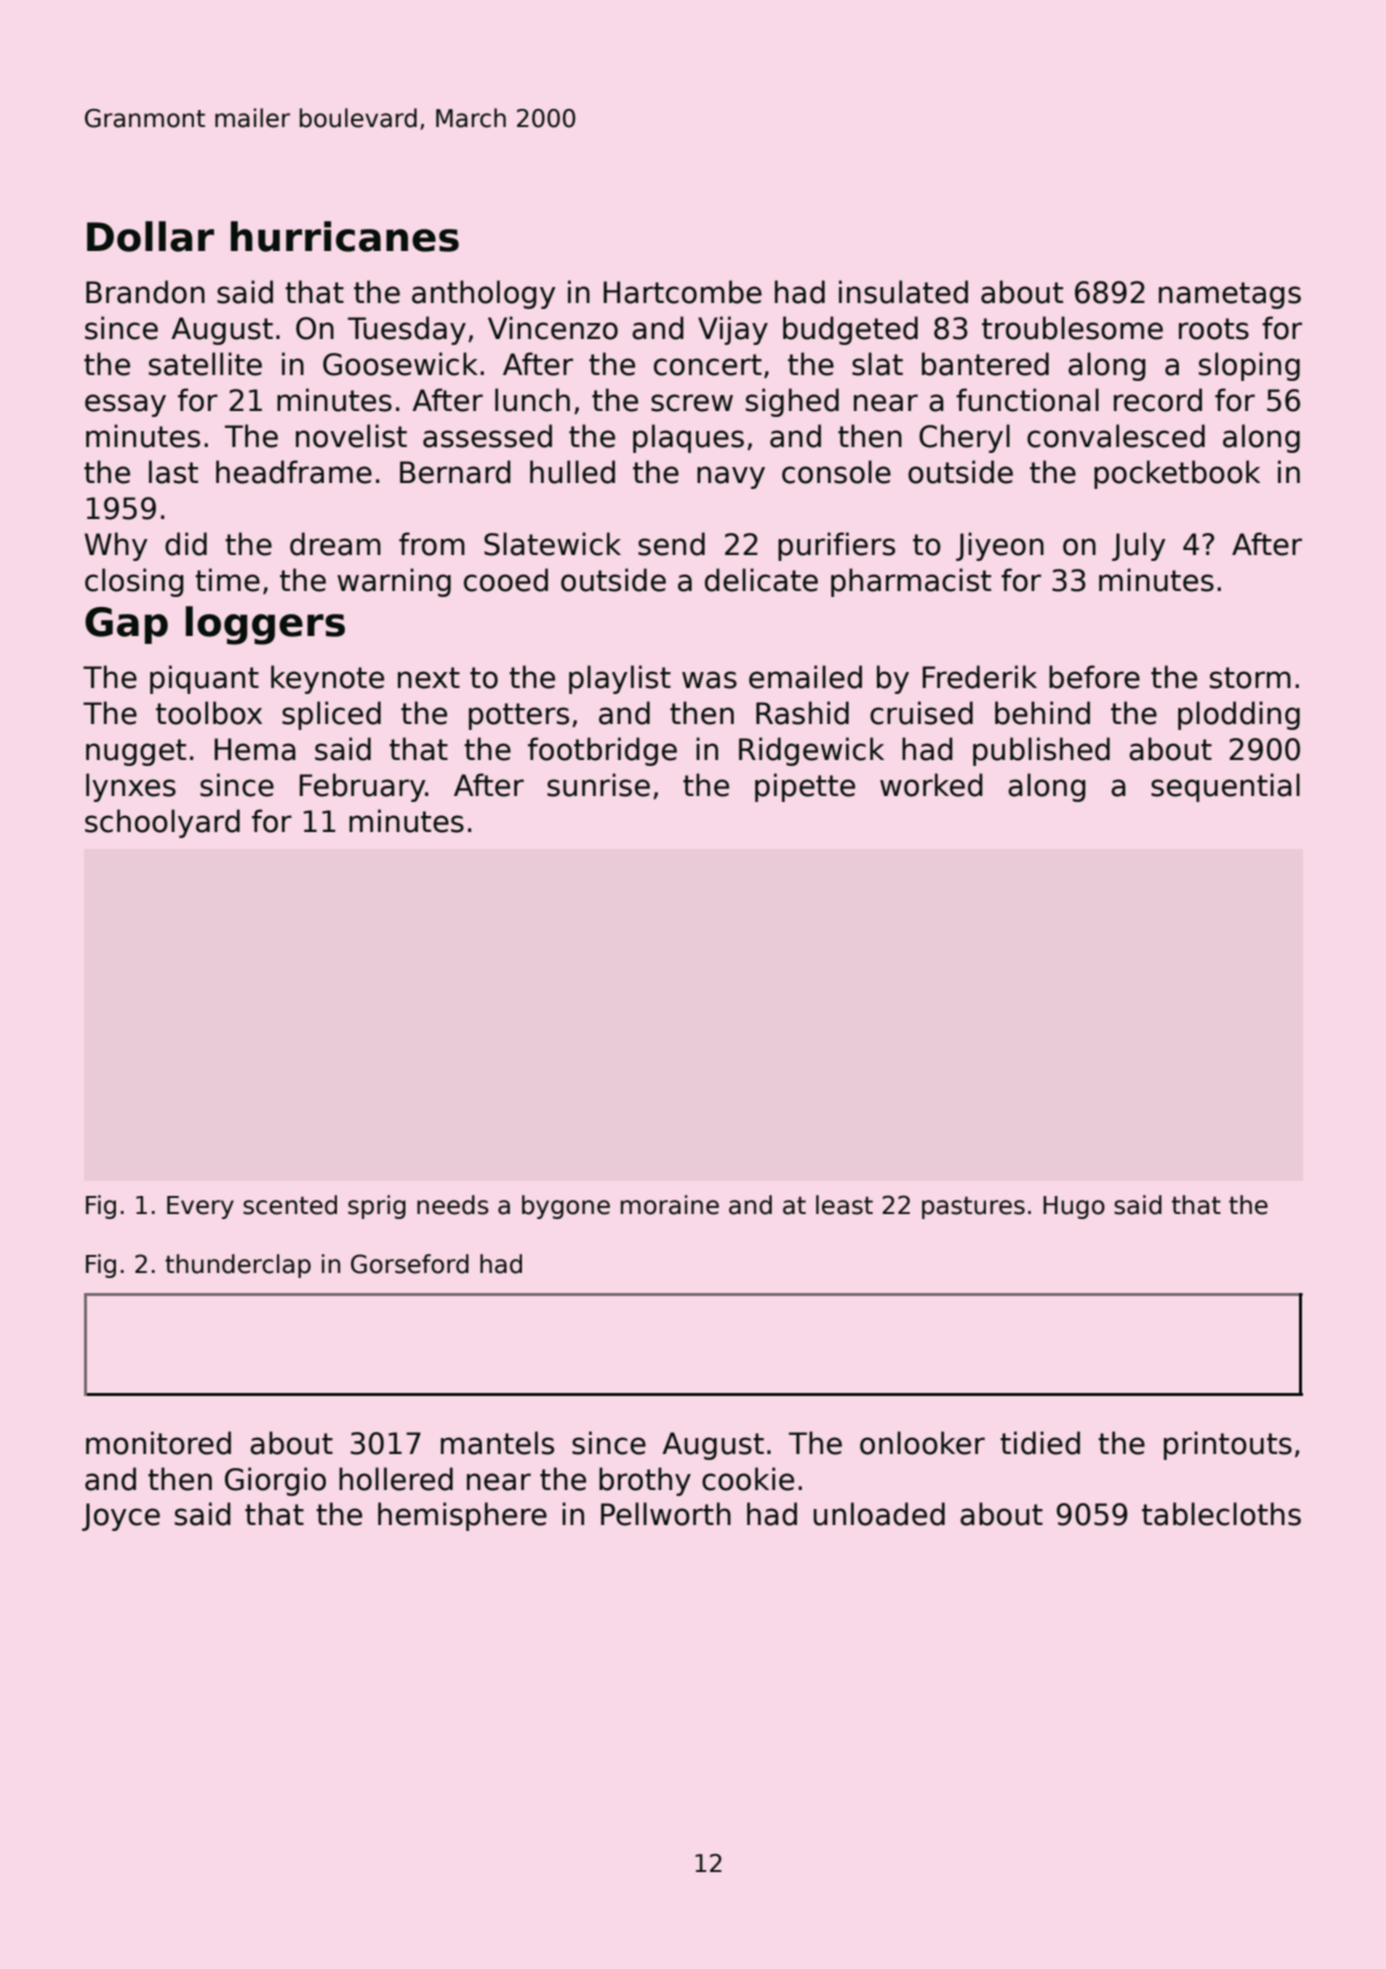 The image size is (1386, 1969). What do you see at coordinates (162, 823) in the screenshot?
I see `schoolyard` at bounding box center [162, 823].
